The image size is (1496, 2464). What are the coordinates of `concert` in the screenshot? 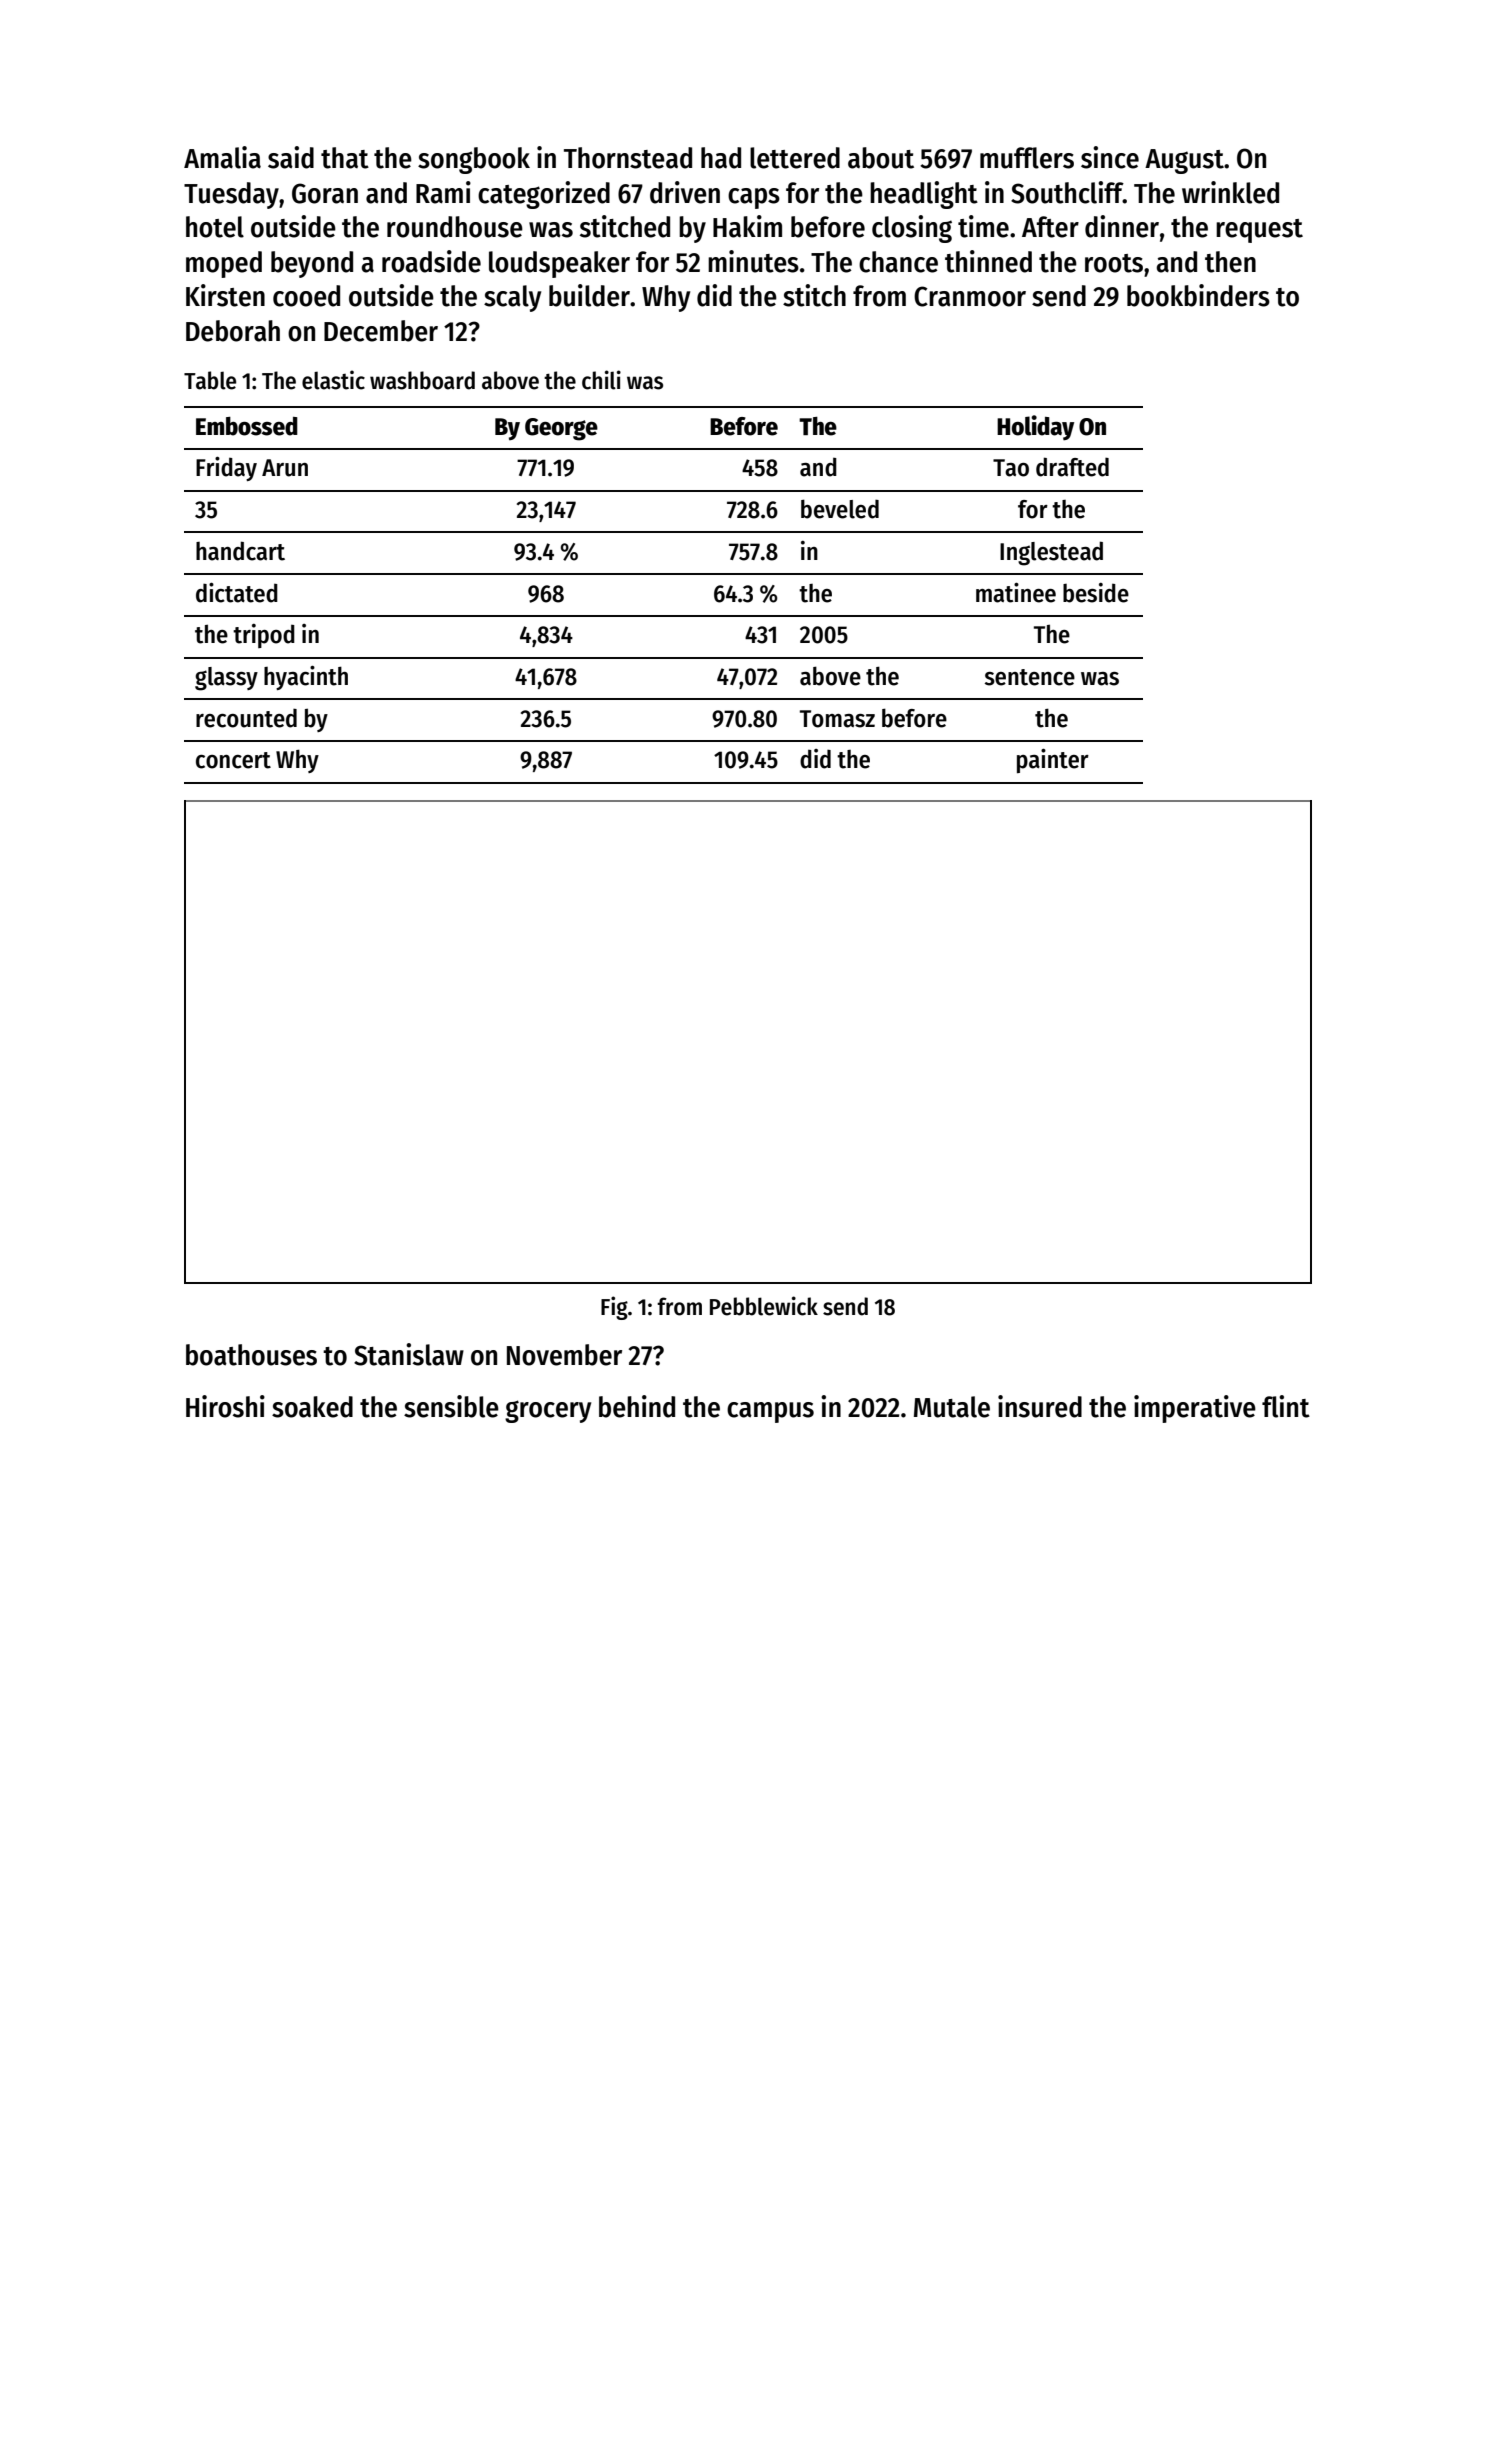 It's located at (233, 760).
